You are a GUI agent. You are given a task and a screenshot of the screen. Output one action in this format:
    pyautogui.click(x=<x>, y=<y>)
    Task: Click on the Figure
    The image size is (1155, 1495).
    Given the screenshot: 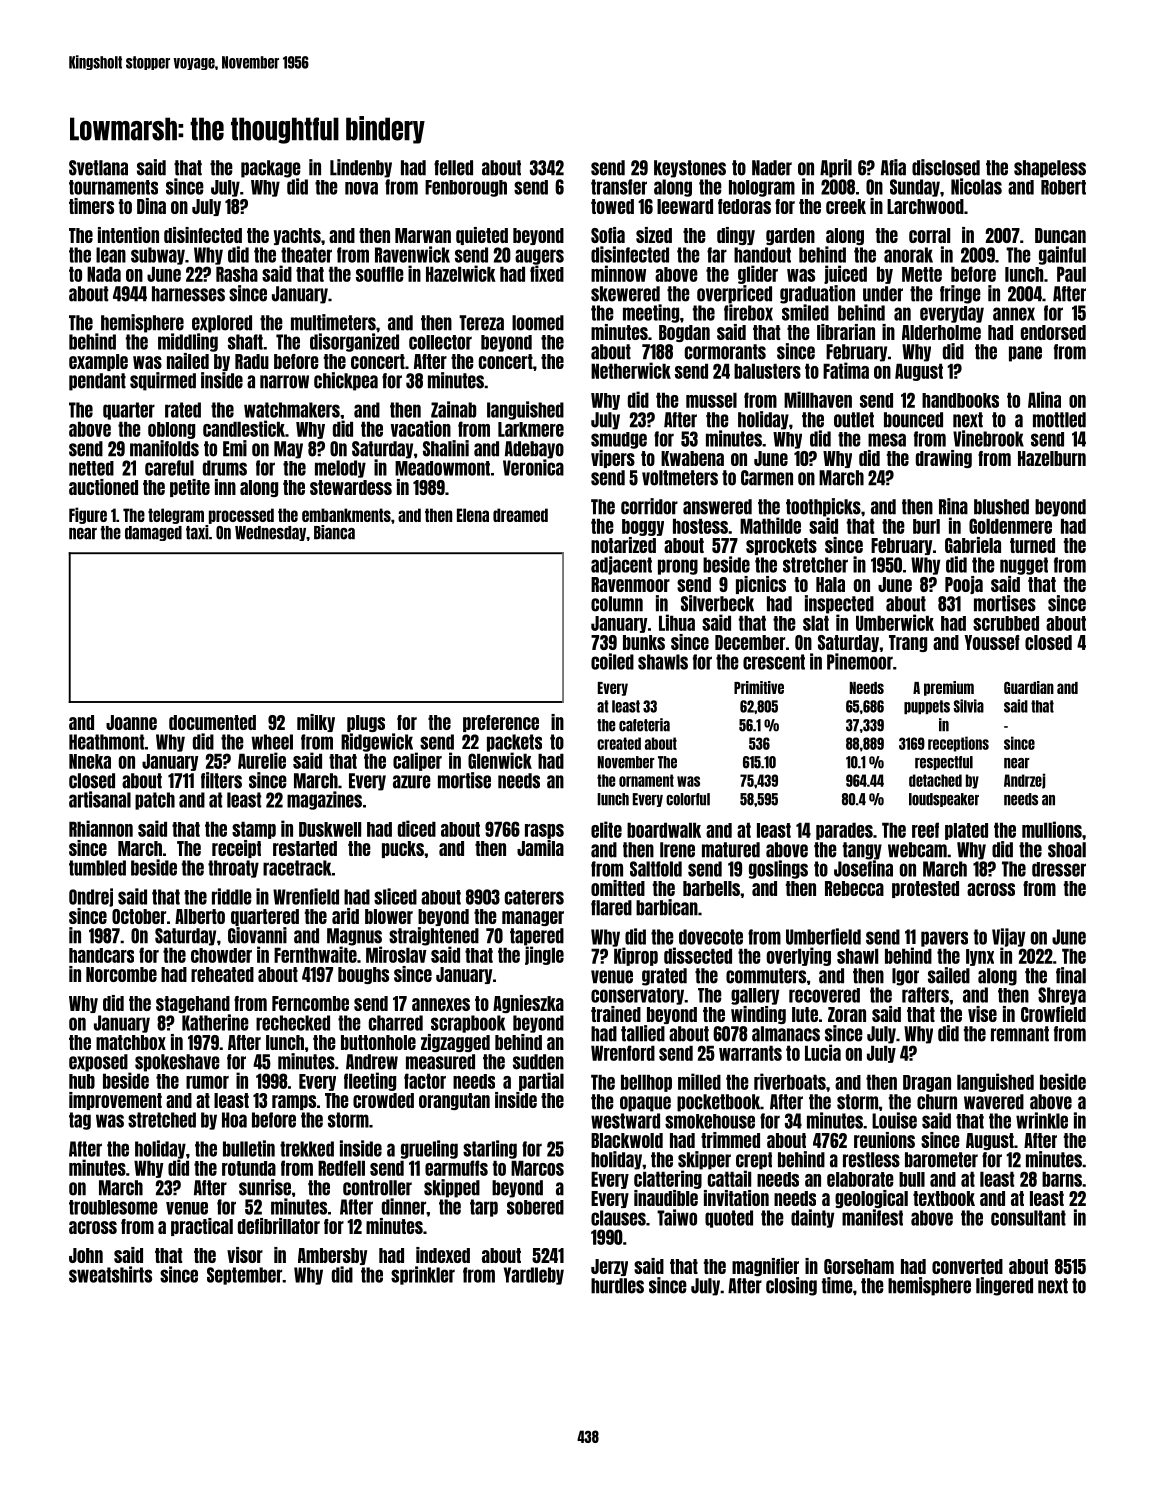 What is the action you would take?
    pyautogui.click(x=88, y=515)
